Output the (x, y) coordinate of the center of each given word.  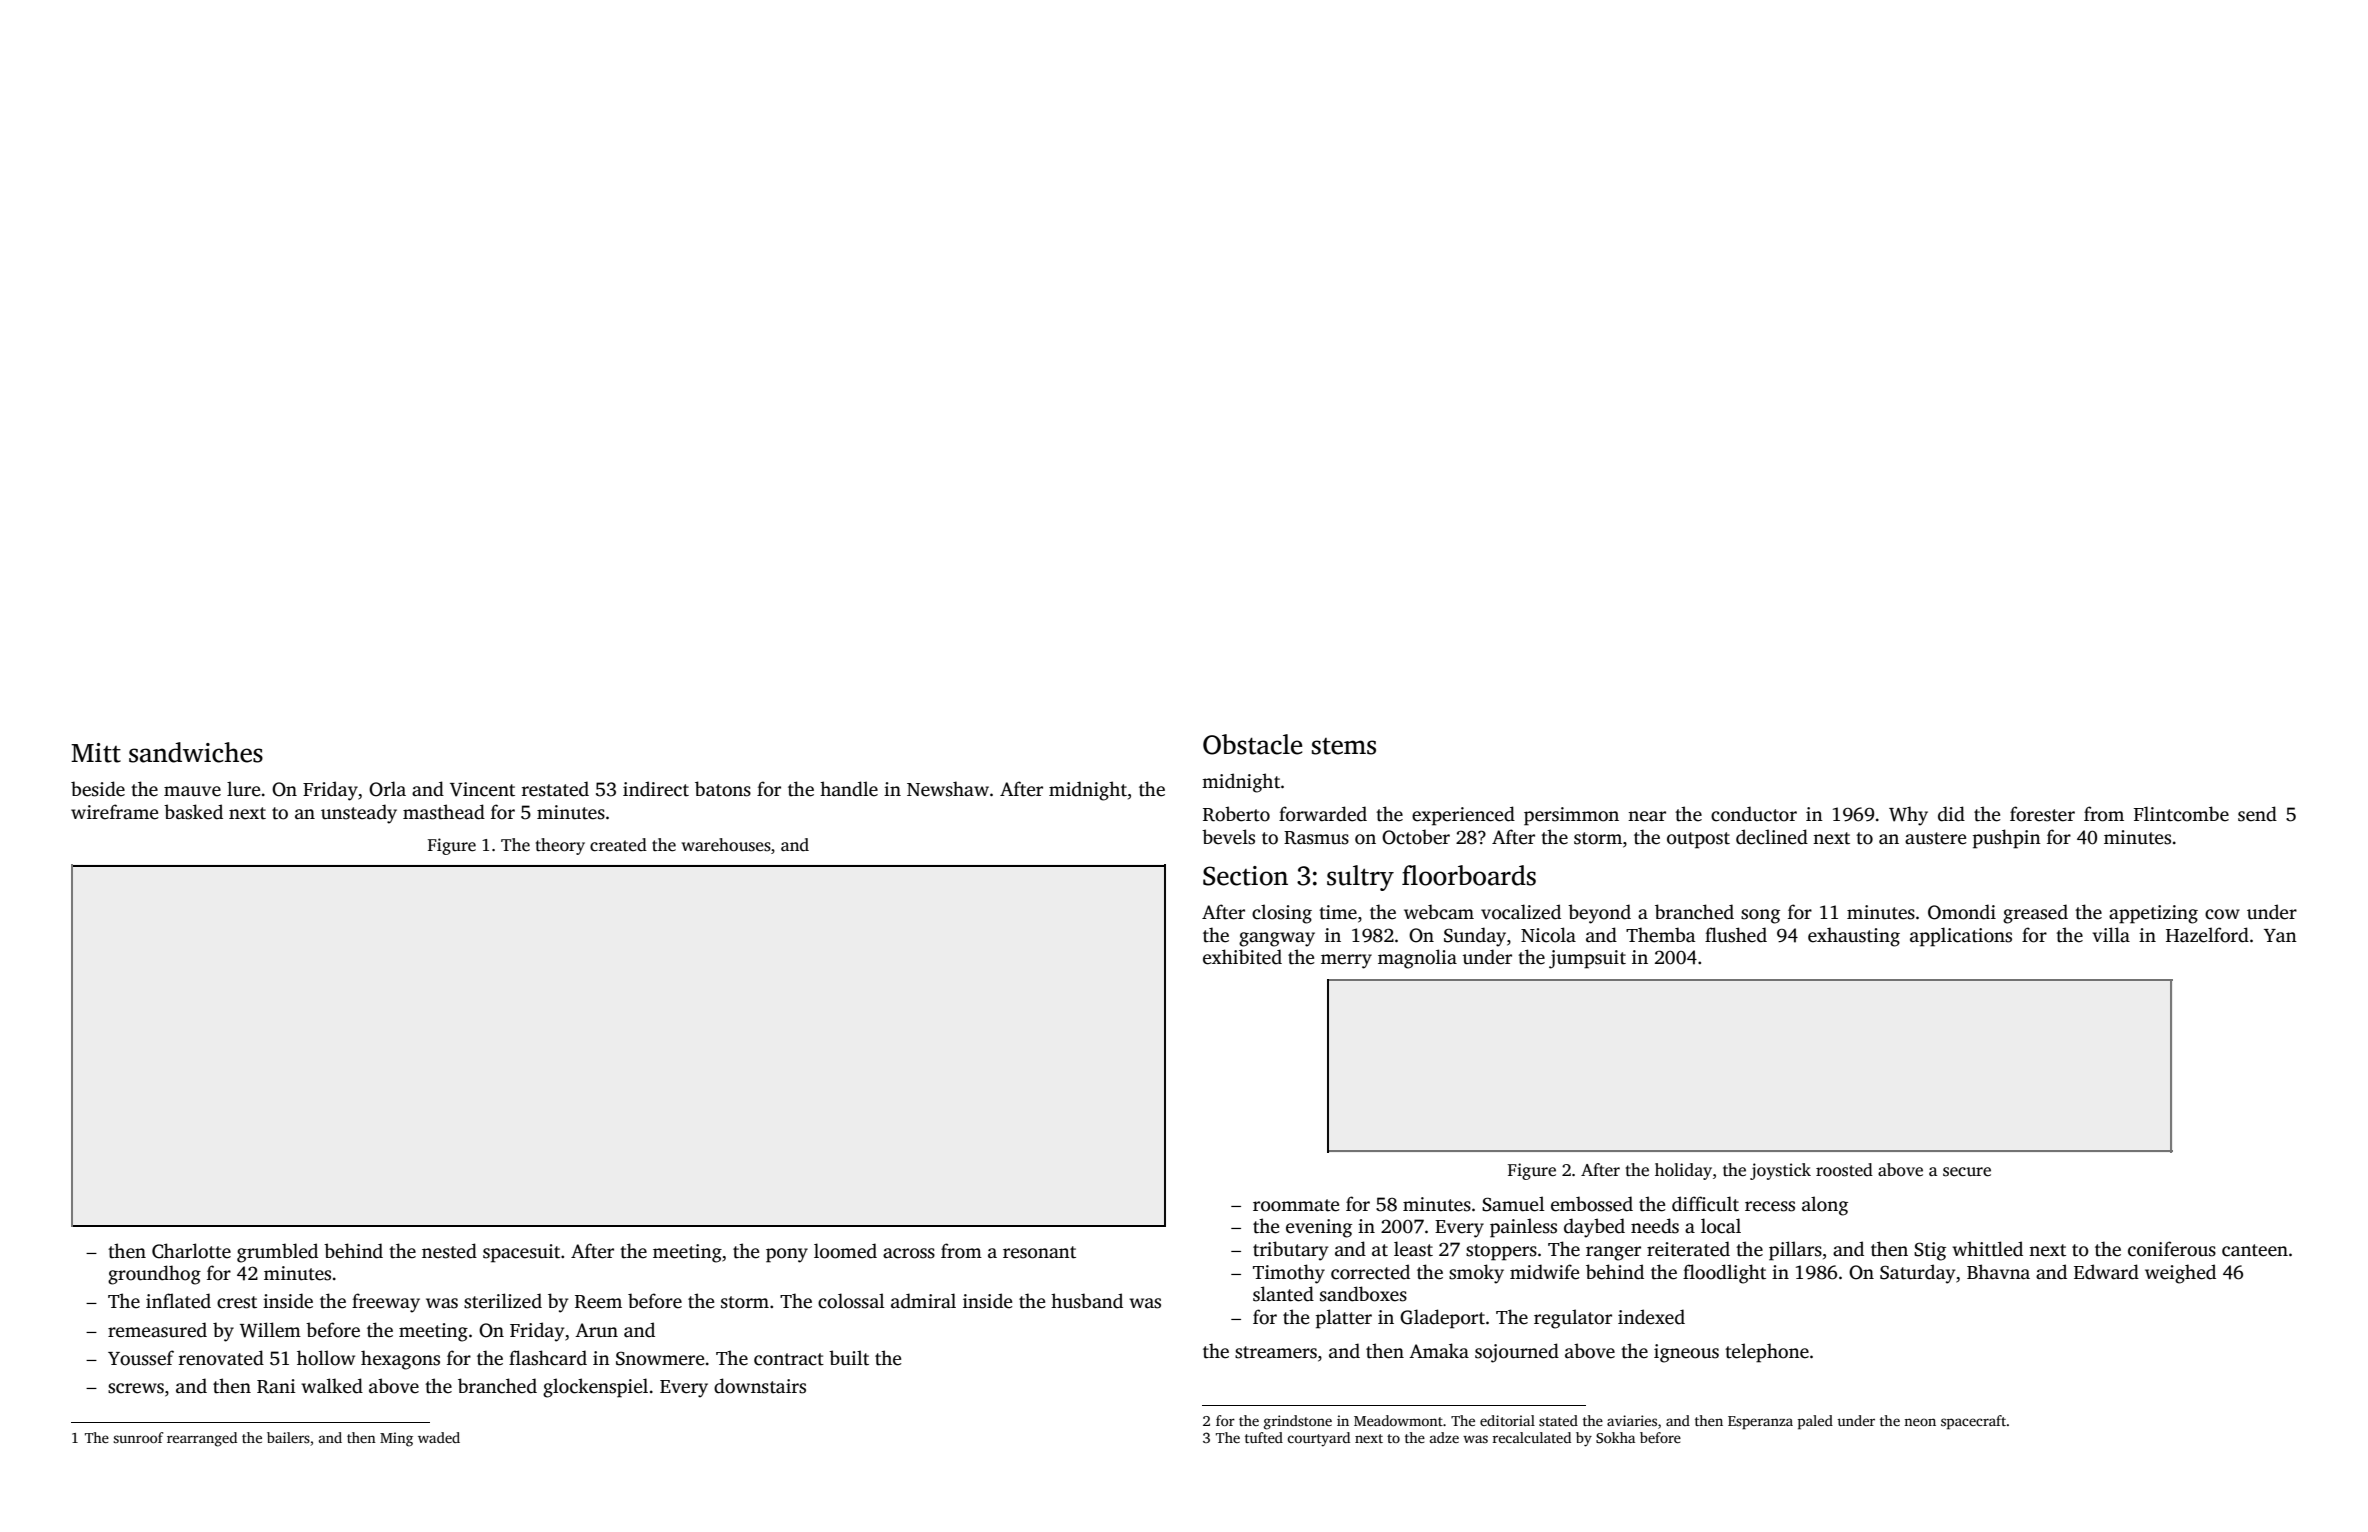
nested (449, 1251)
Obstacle (1252, 744)
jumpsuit (1587, 959)
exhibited (1242, 957)
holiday (1683, 1171)
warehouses (726, 845)
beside (98, 789)
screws (136, 1388)
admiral (923, 1301)
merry (1346, 961)
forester (2042, 814)
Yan (2280, 935)
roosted (1844, 1170)
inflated (178, 1301)
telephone (1767, 1353)
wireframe (114, 812)
